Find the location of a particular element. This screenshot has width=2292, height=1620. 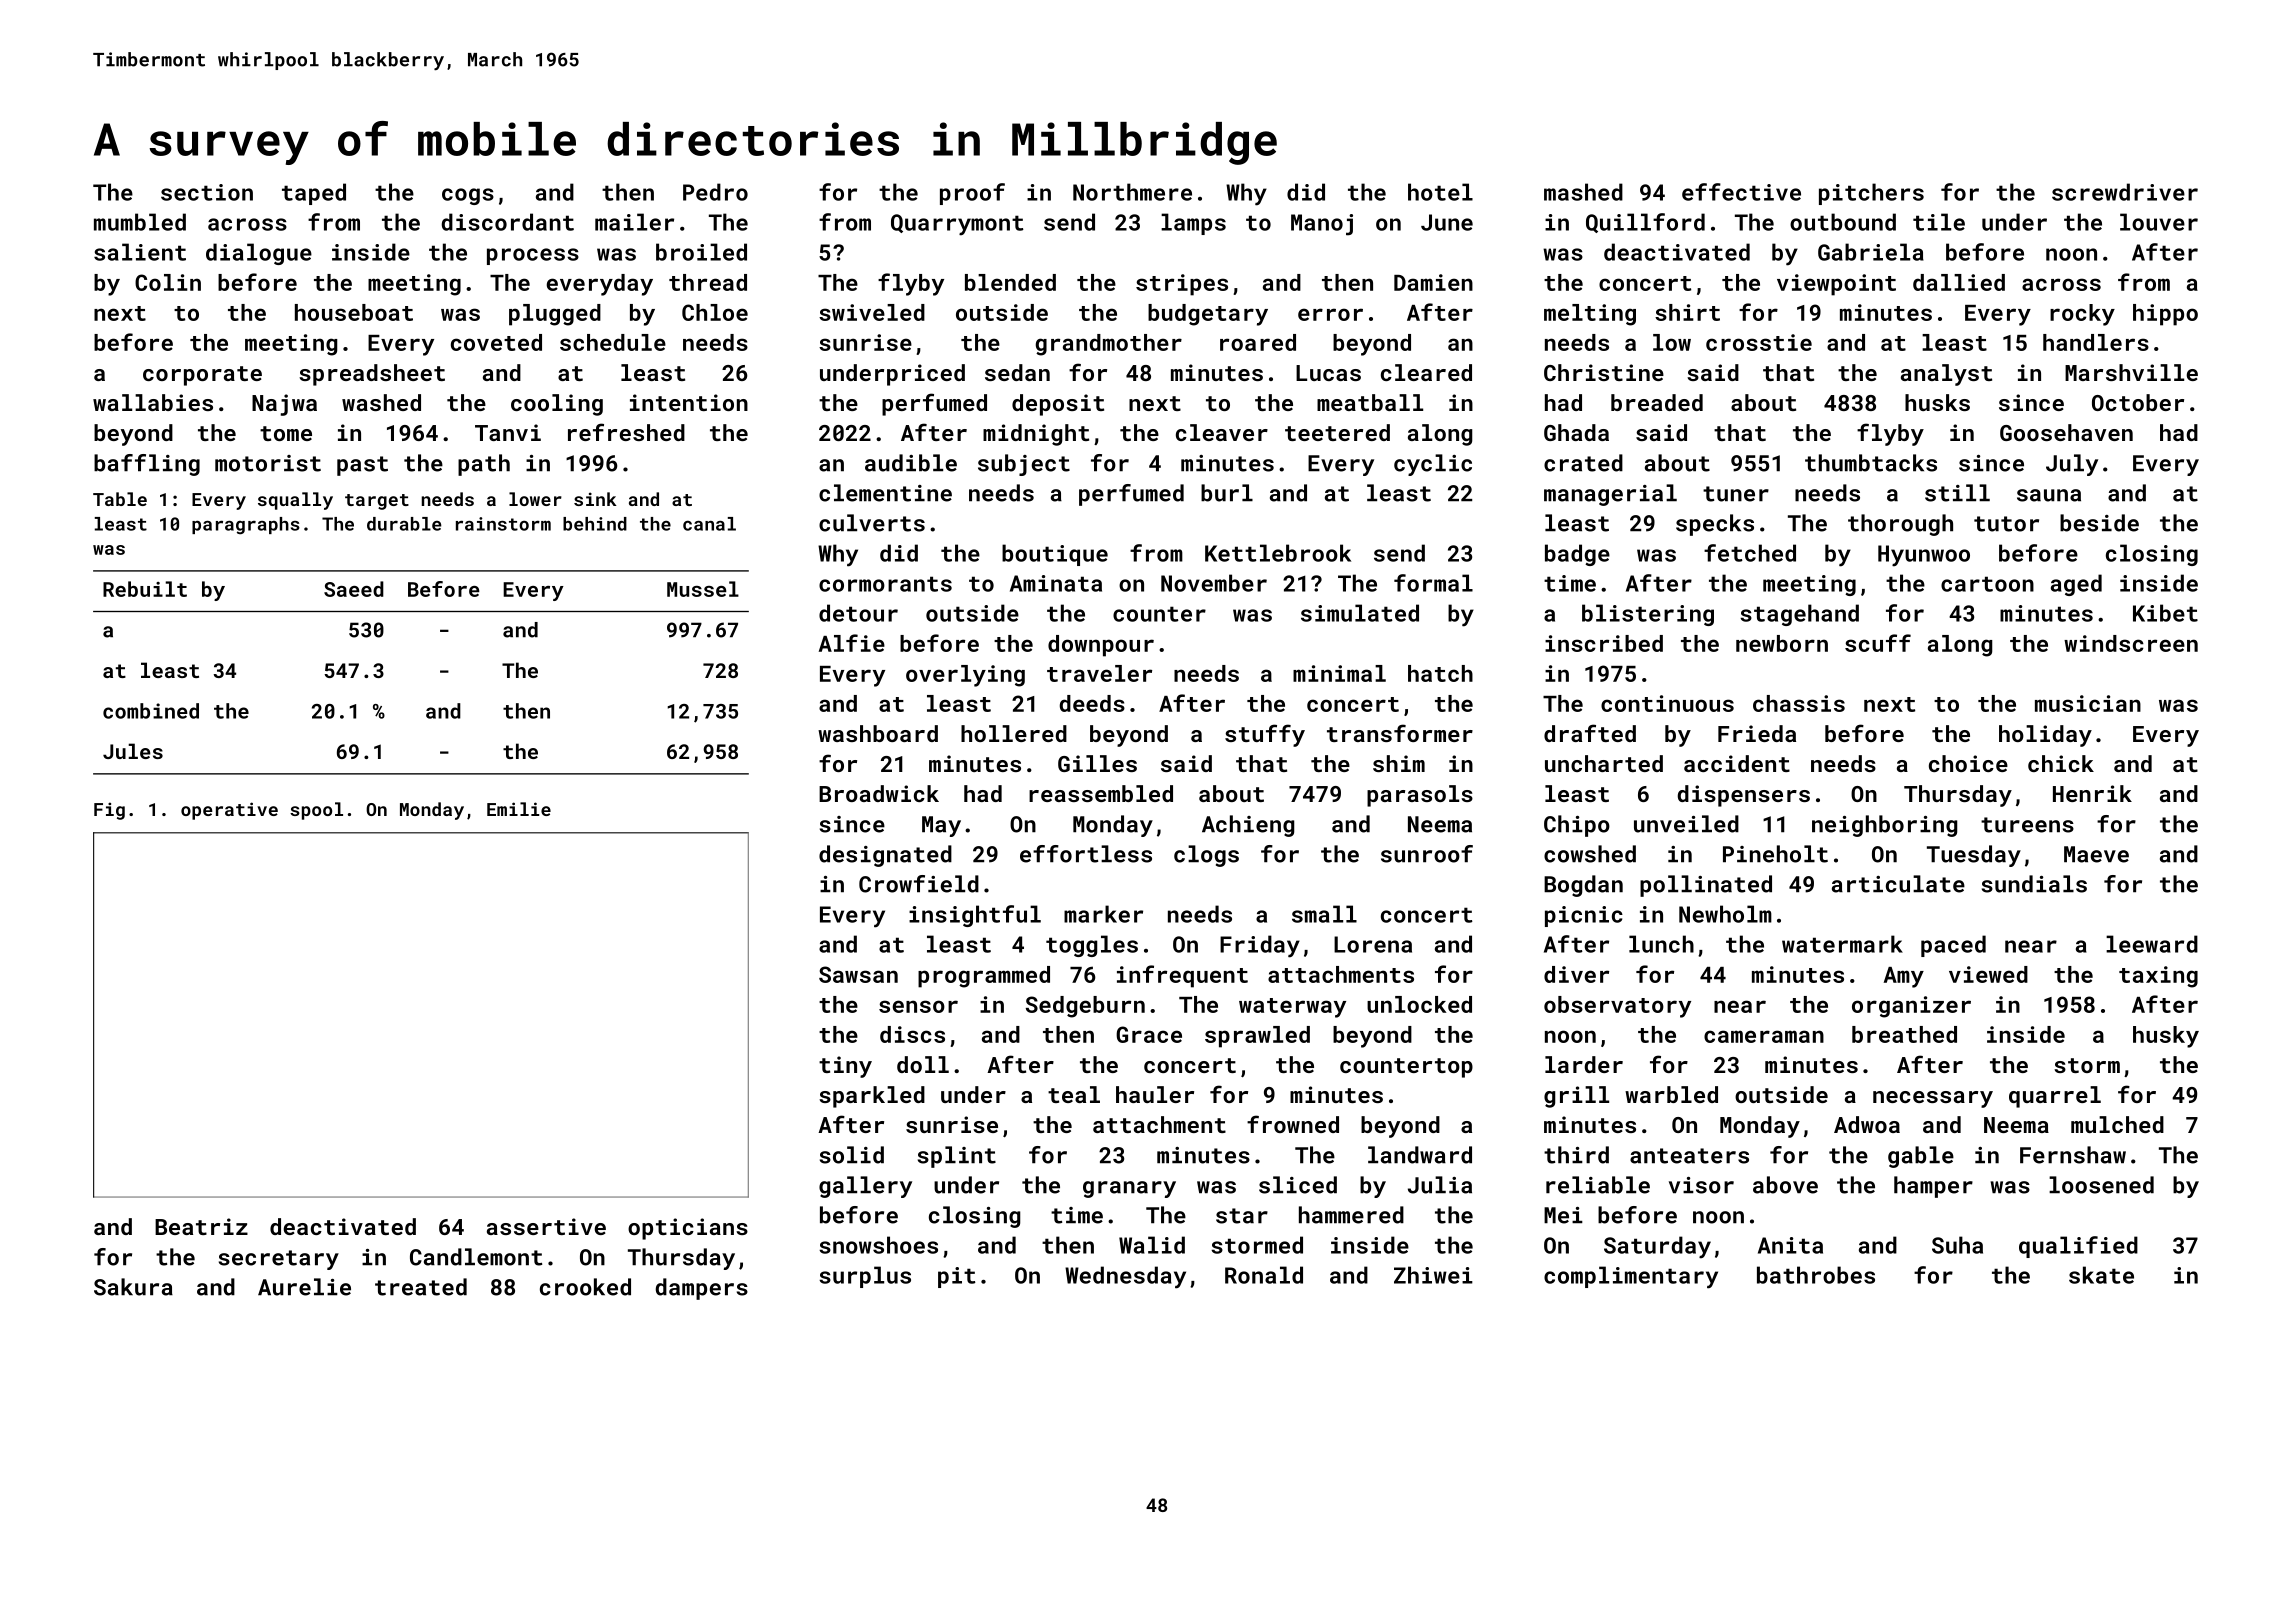

Ronald is located at coordinates (1264, 1275).
